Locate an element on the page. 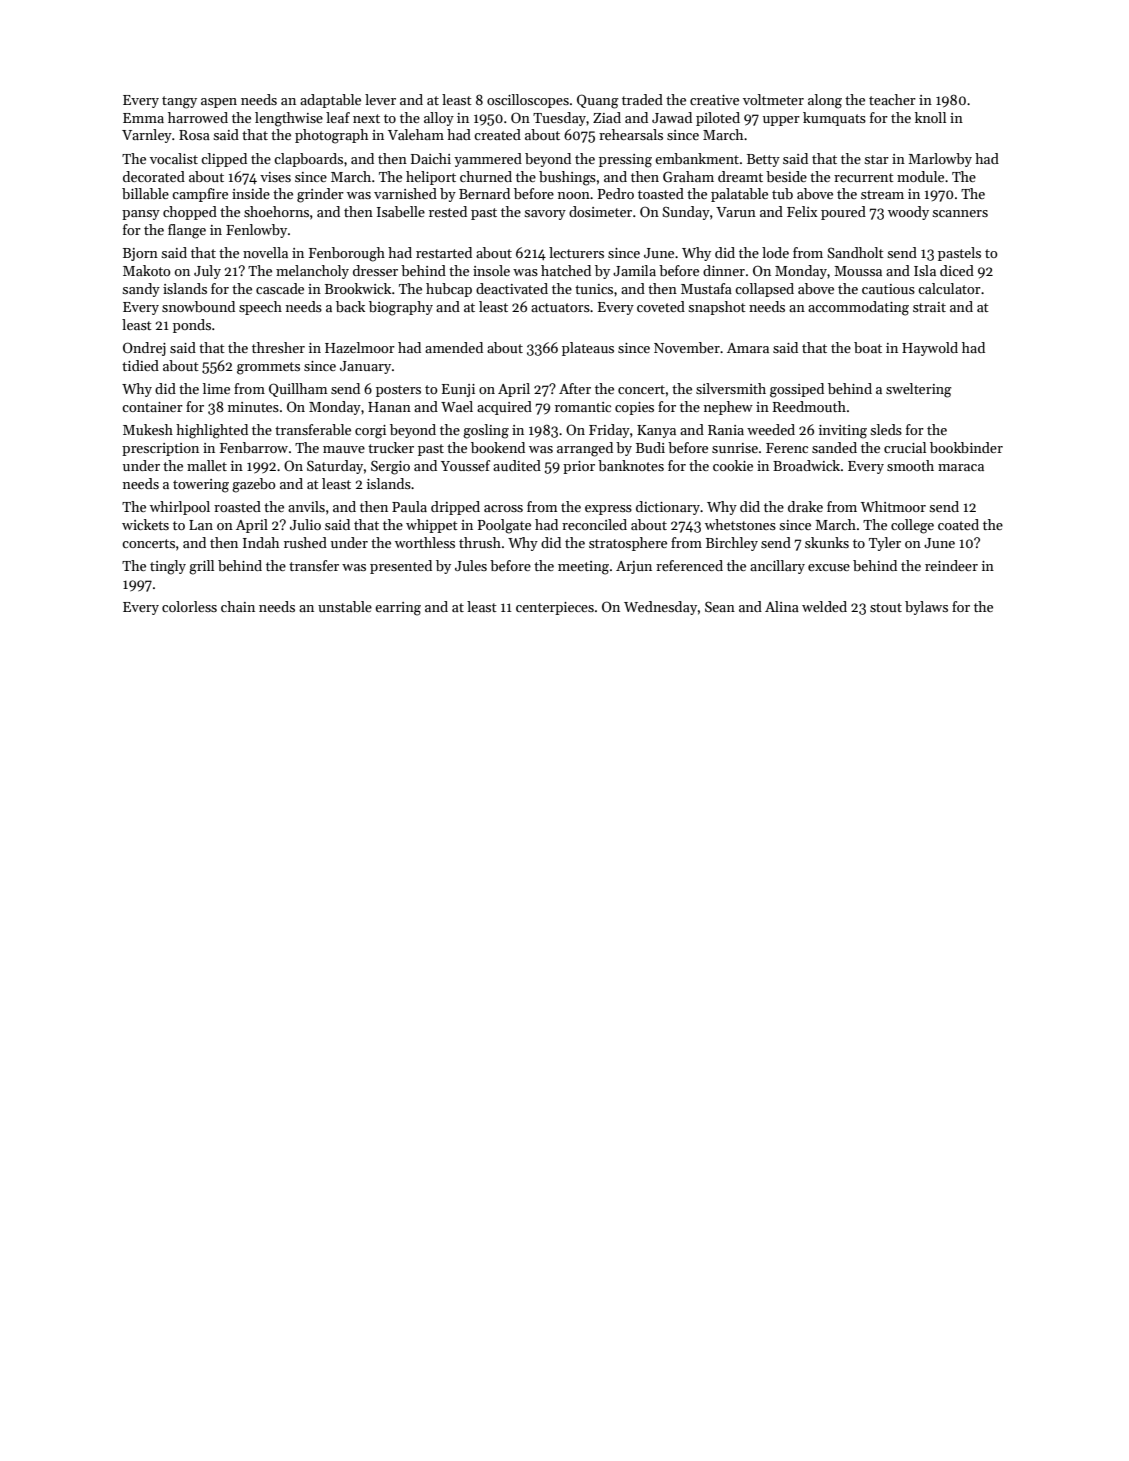  colorless is located at coordinates (189, 606).
